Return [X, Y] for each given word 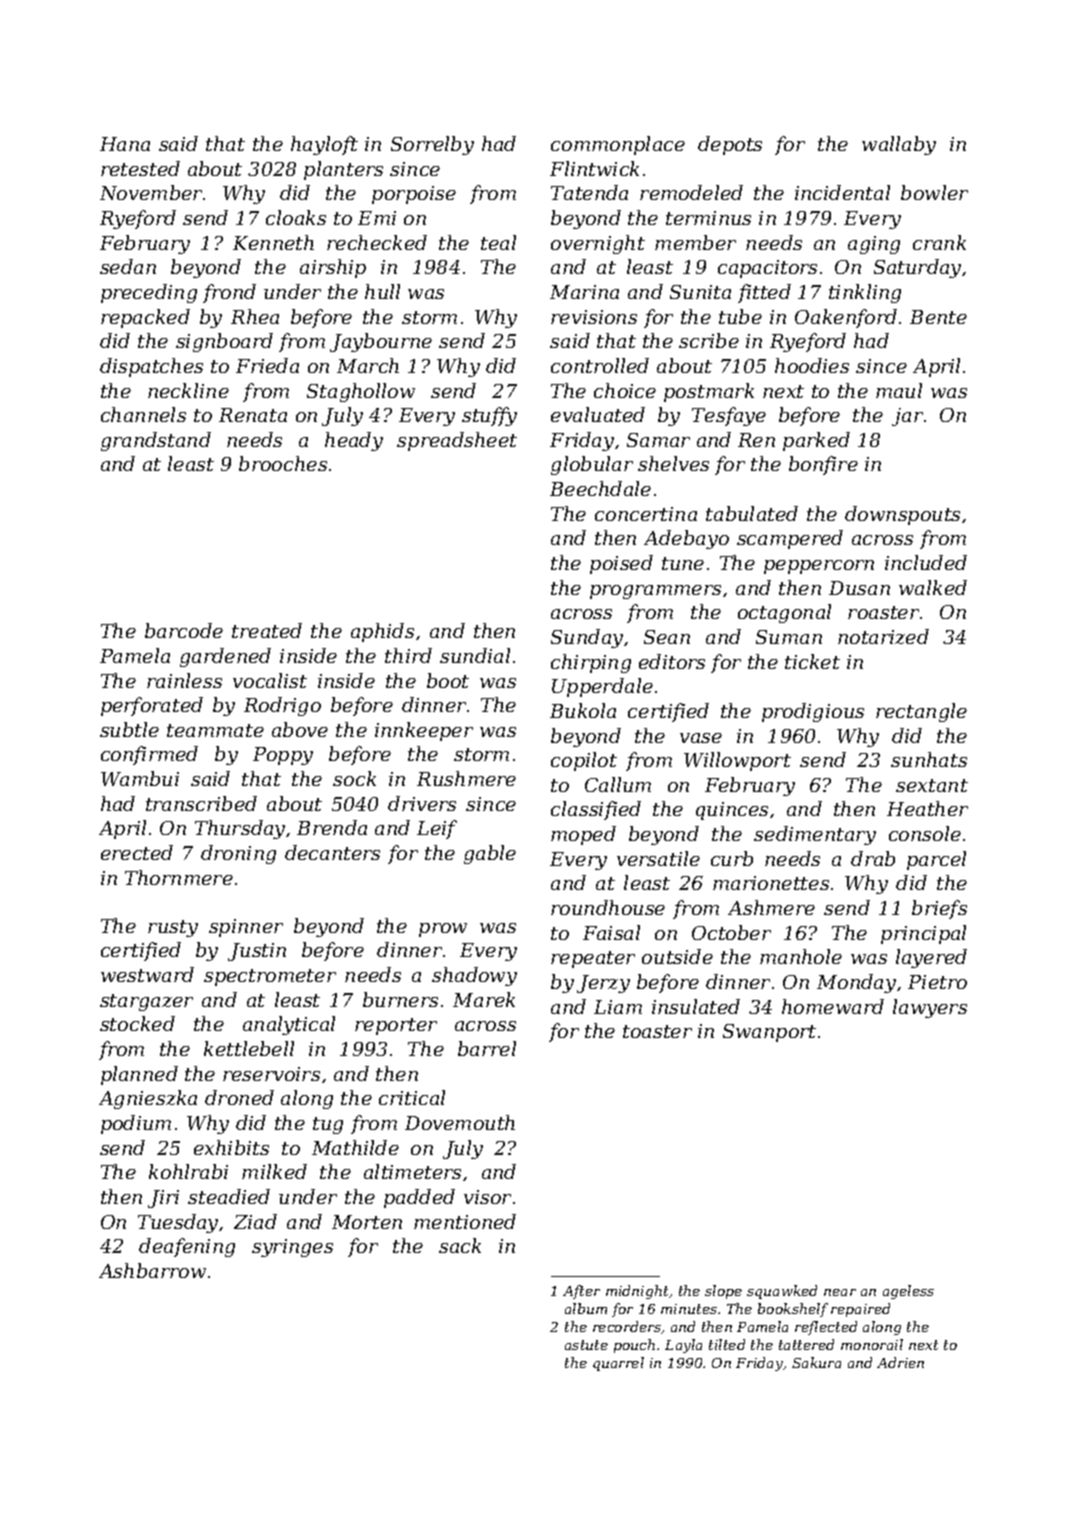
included [926, 562]
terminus [708, 218]
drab [873, 858]
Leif [437, 829]
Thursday [240, 829]
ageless [908, 1292]
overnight [598, 244]
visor [487, 1197]
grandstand [156, 441]
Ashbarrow [152, 1270]
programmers [655, 592]
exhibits [231, 1147]
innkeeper [424, 731]
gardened [225, 657]
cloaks [296, 217]
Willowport [737, 761]
